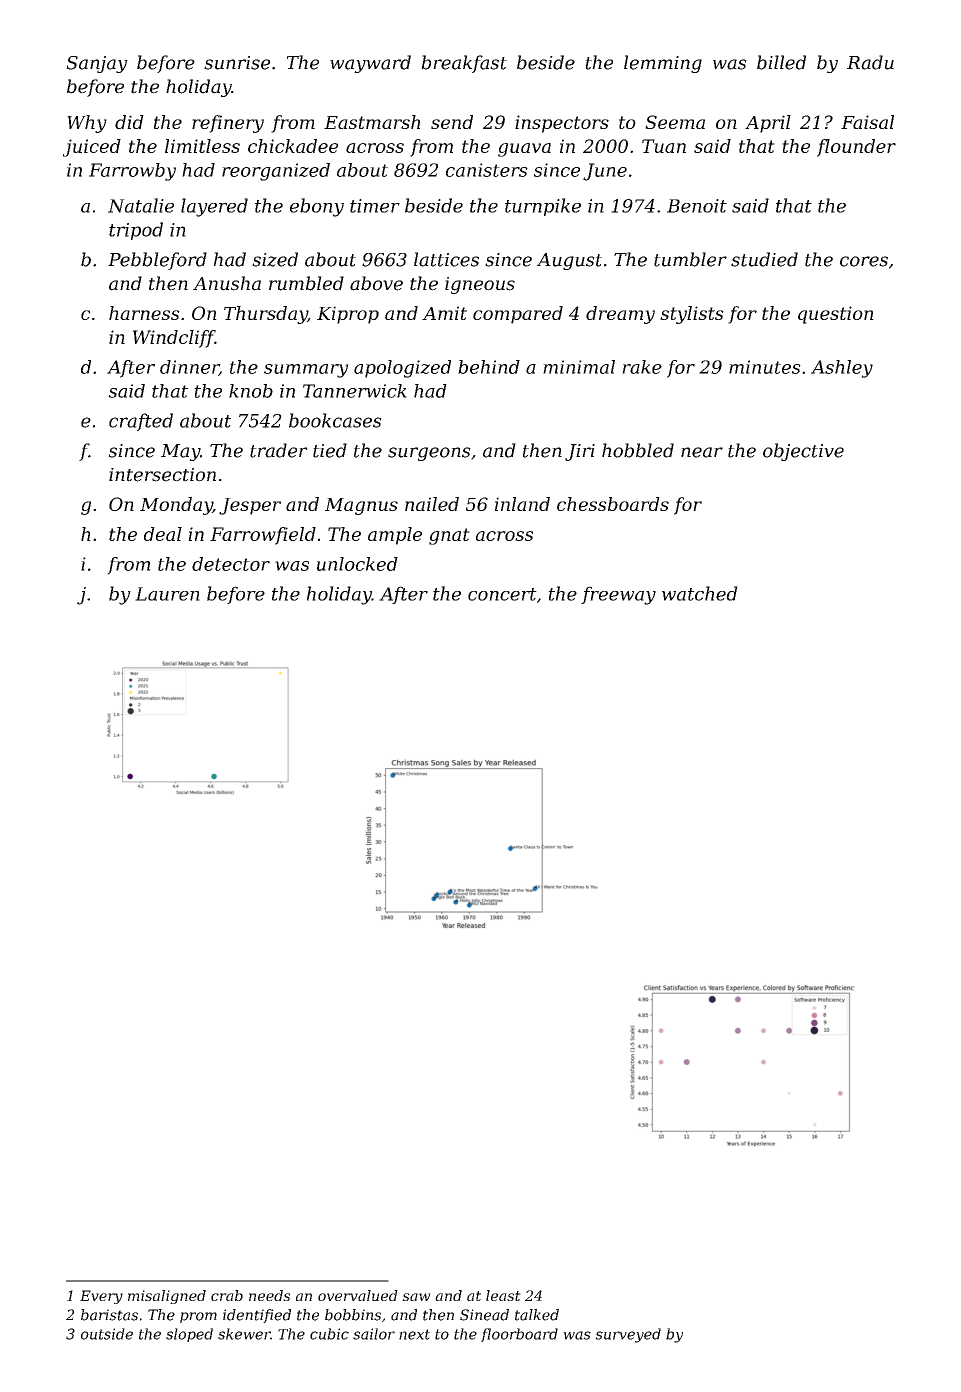 Image resolution: width=961 pixels, height=1392 pixels. What do you see at coordinates (370, 64) in the screenshot?
I see `wayward` at bounding box center [370, 64].
